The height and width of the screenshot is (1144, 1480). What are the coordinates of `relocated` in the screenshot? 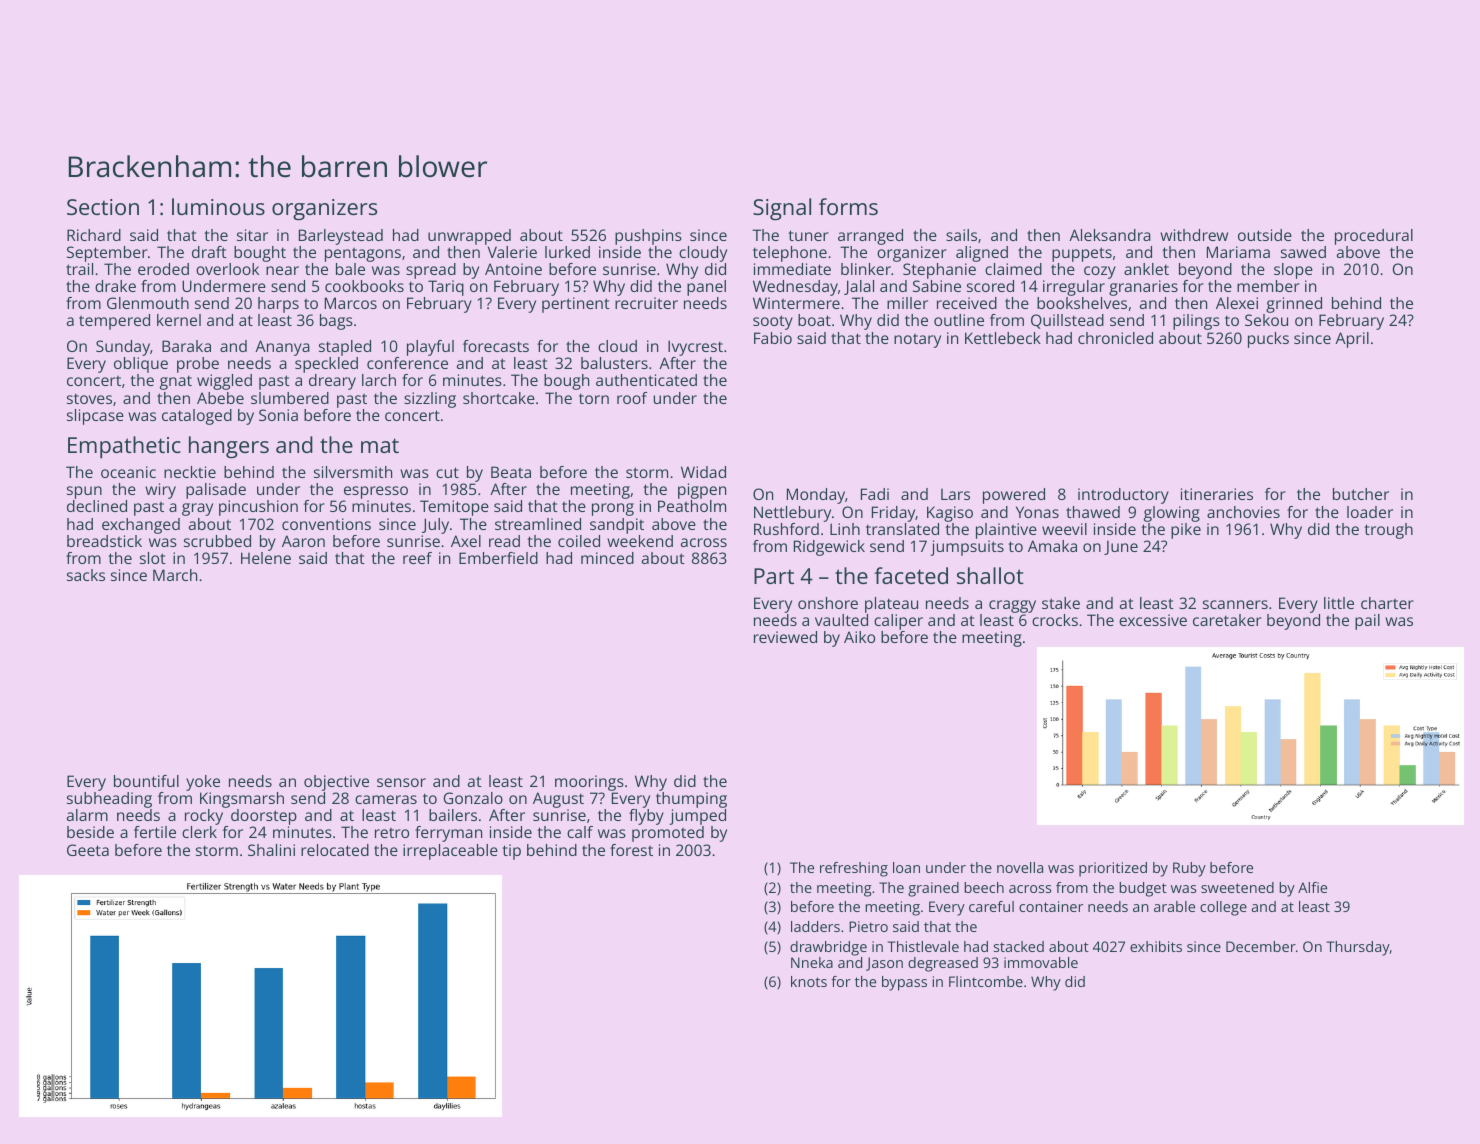 It's located at (335, 850).
